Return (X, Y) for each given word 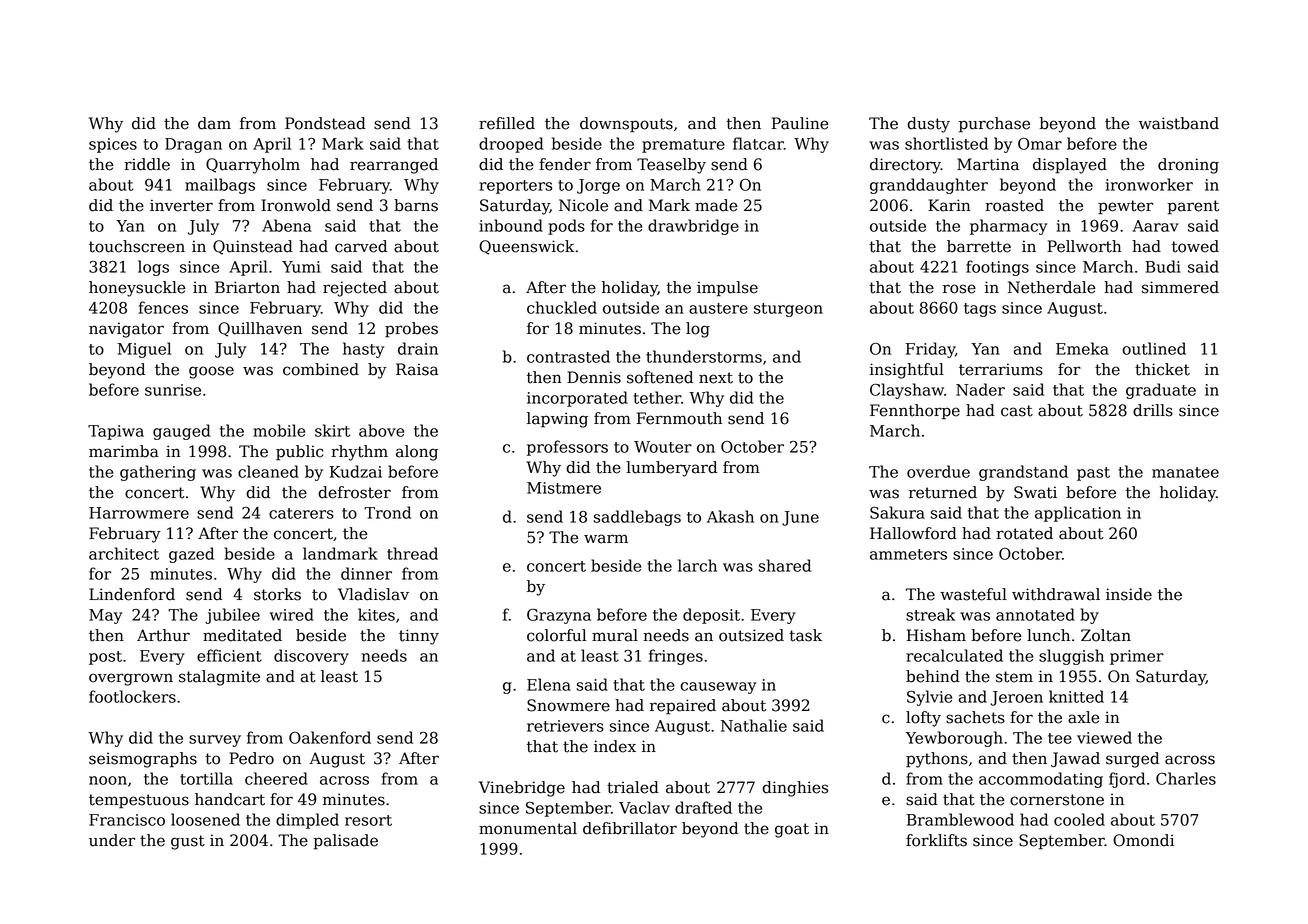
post (105, 658)
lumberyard (671, 469)
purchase (994, 125)
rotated (1024, 533)
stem (1014, 677)
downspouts (626, 125)
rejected (355, 289)
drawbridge (693, 227)
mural (615, 635)
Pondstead (325, 123)
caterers (301, 513)
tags (980, 310)
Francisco (127, 820)
